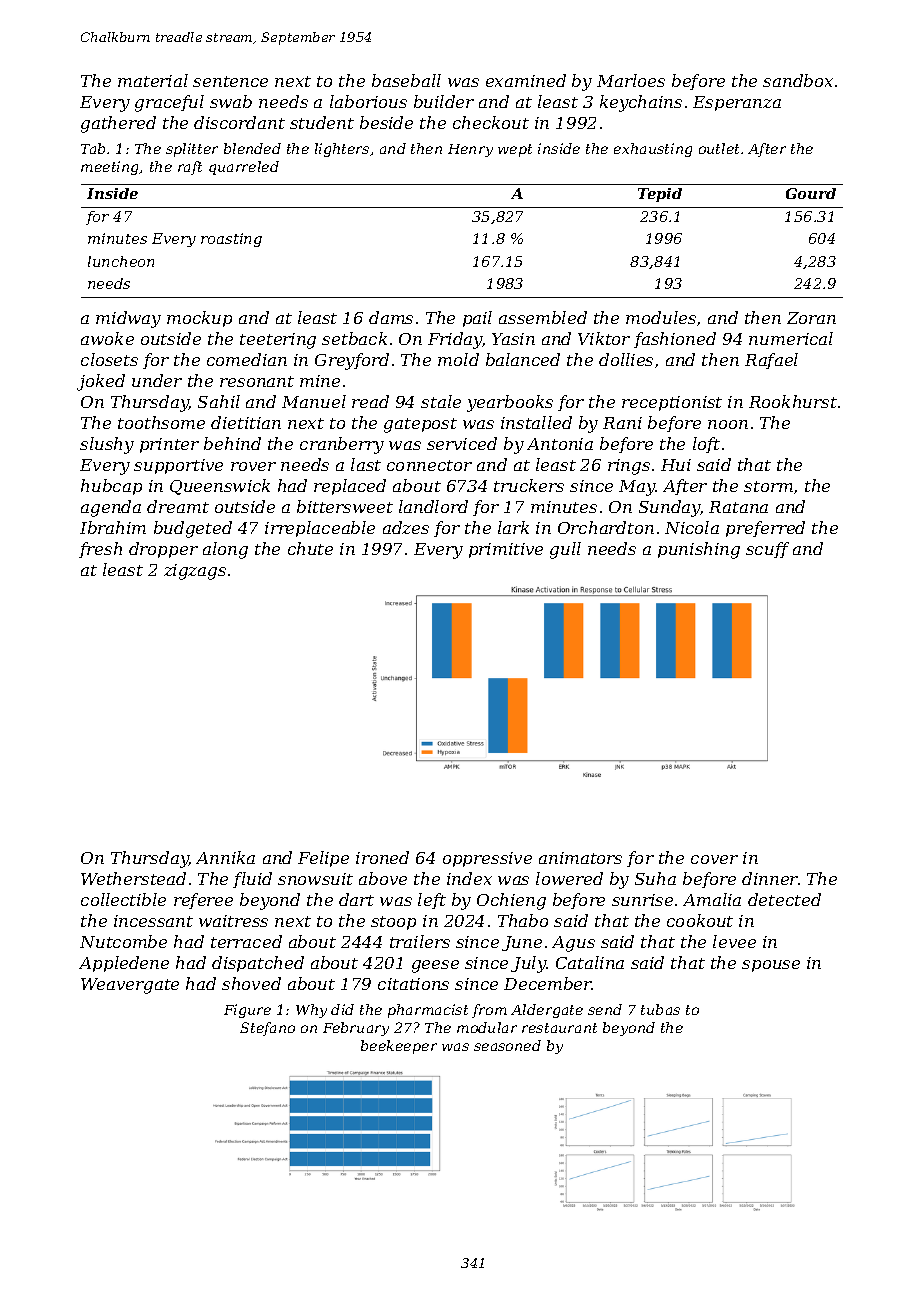  I want to click on replaced, so click(350, 487).
